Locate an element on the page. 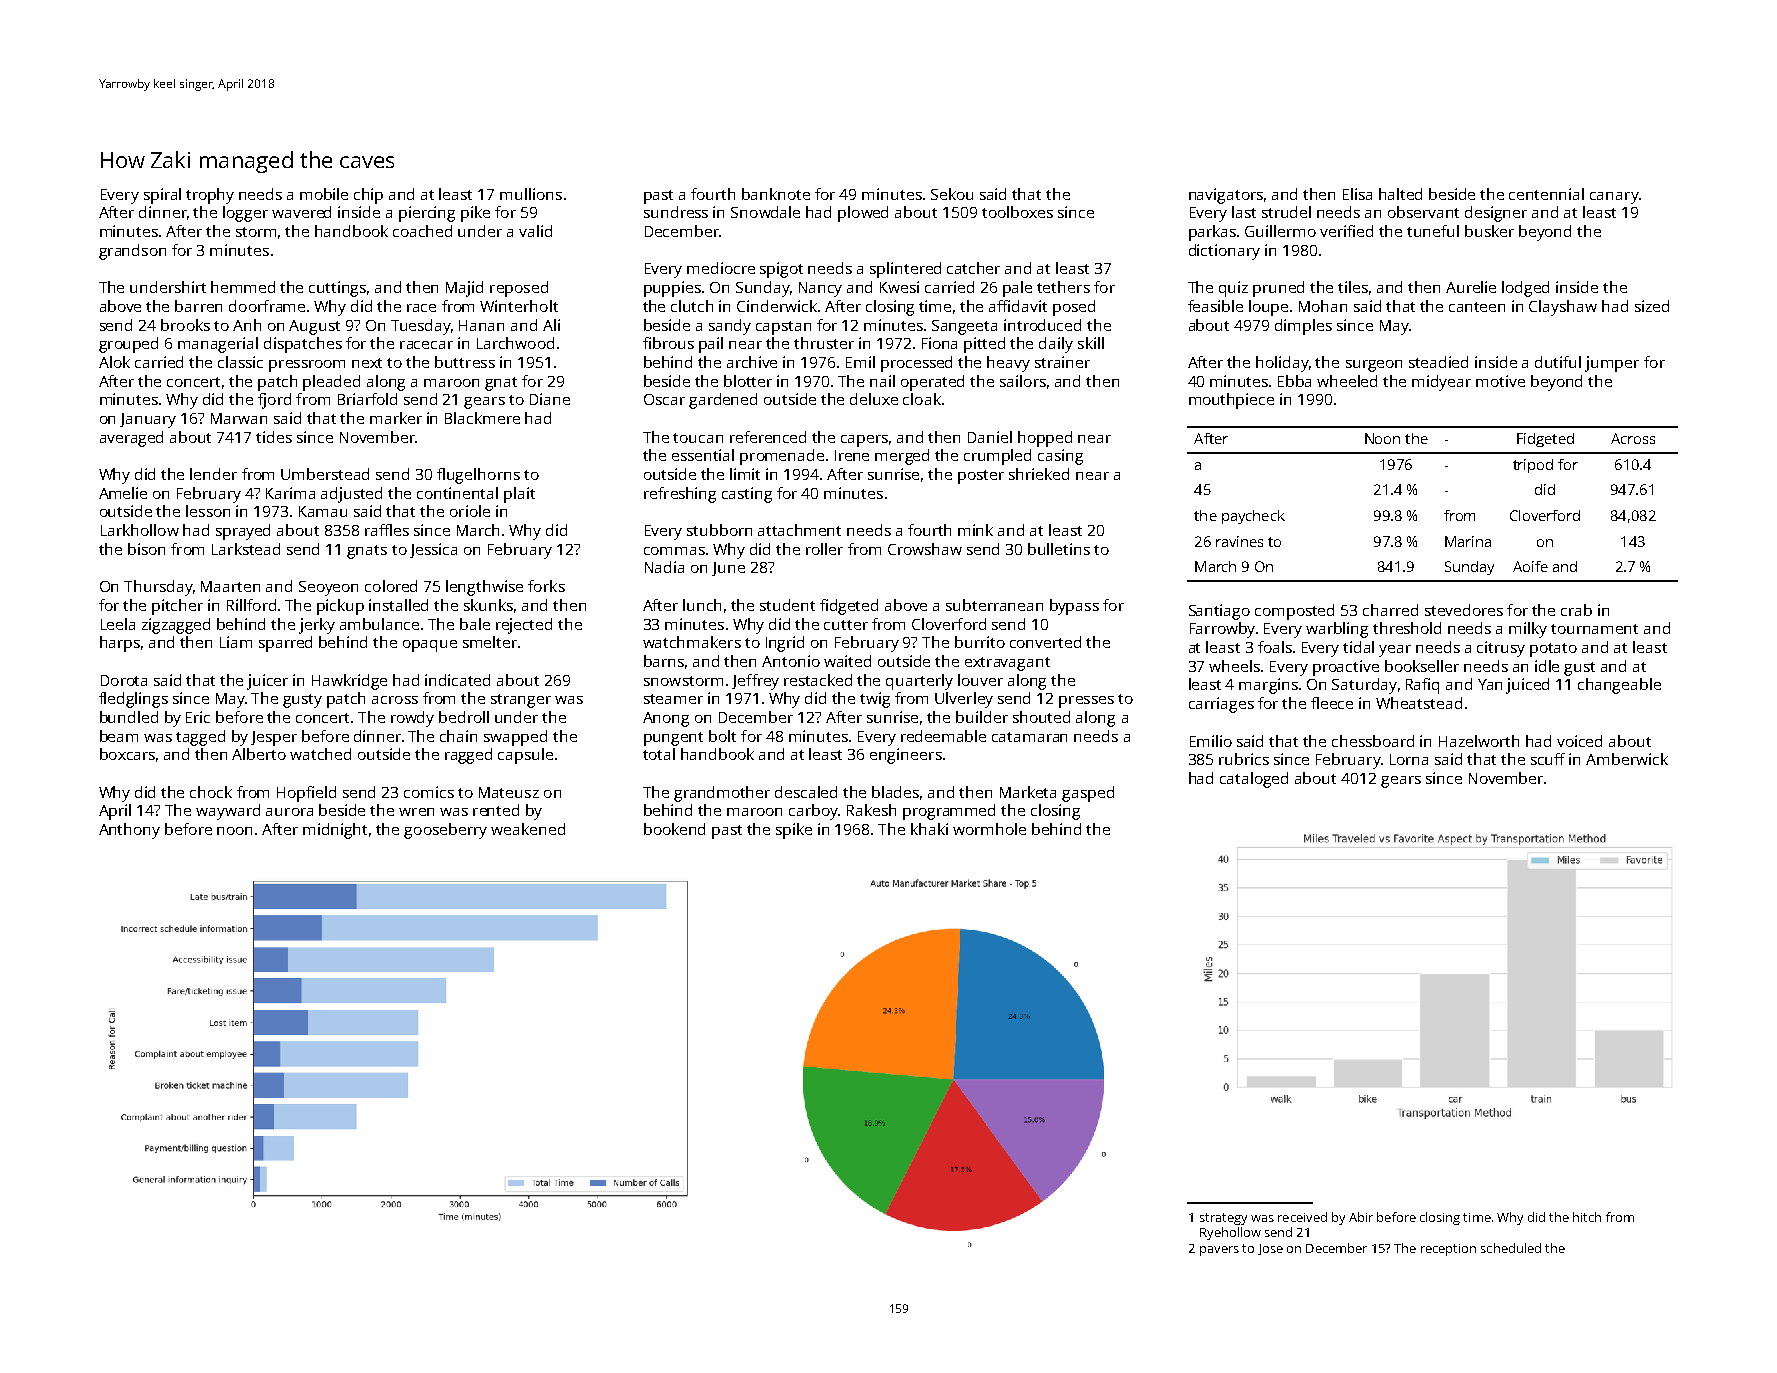 The width and height of the page is (1777, 1373). spiral is located at coordinates (162, 196).
